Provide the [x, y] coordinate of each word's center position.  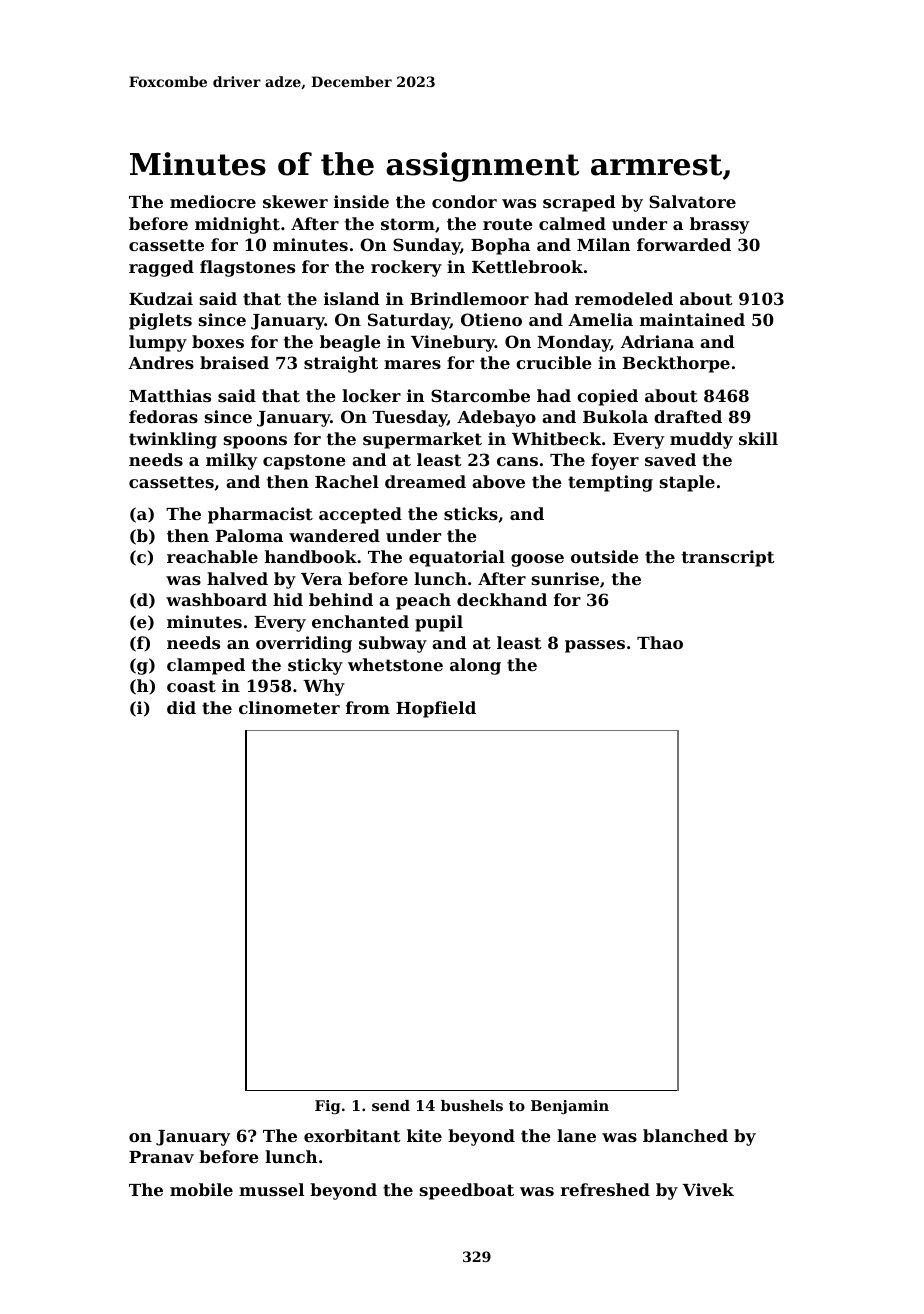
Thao [660, 642]
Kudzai [161, 298]
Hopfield [436, 709]
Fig [328, 1107]
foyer [615, 461]
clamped [206, 666]
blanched [685, 1135]
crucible [554, 362]
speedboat [467, 1191]
